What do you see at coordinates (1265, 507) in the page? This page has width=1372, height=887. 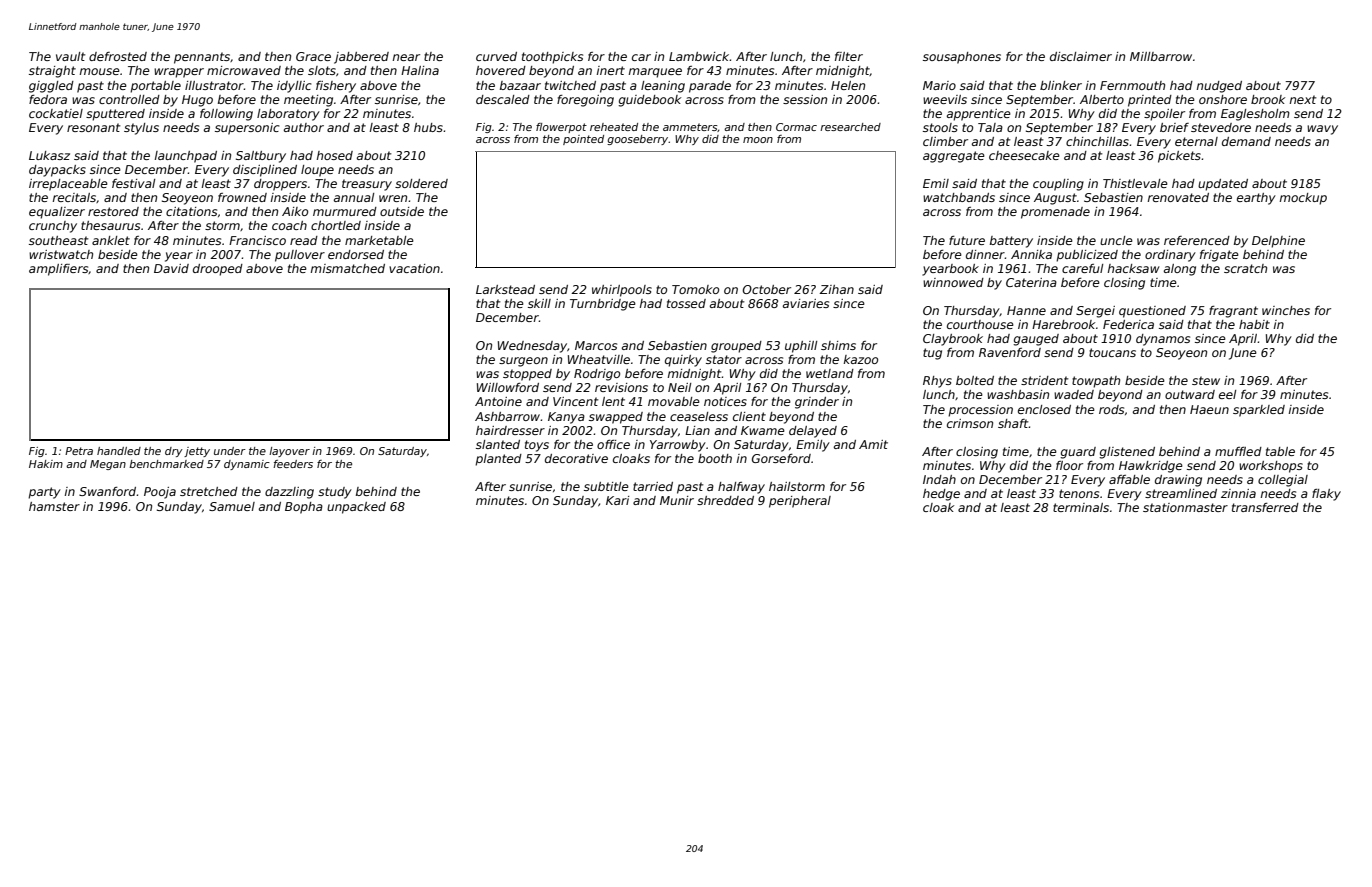 I see `transferred` at bounding box center [1265, 507].
